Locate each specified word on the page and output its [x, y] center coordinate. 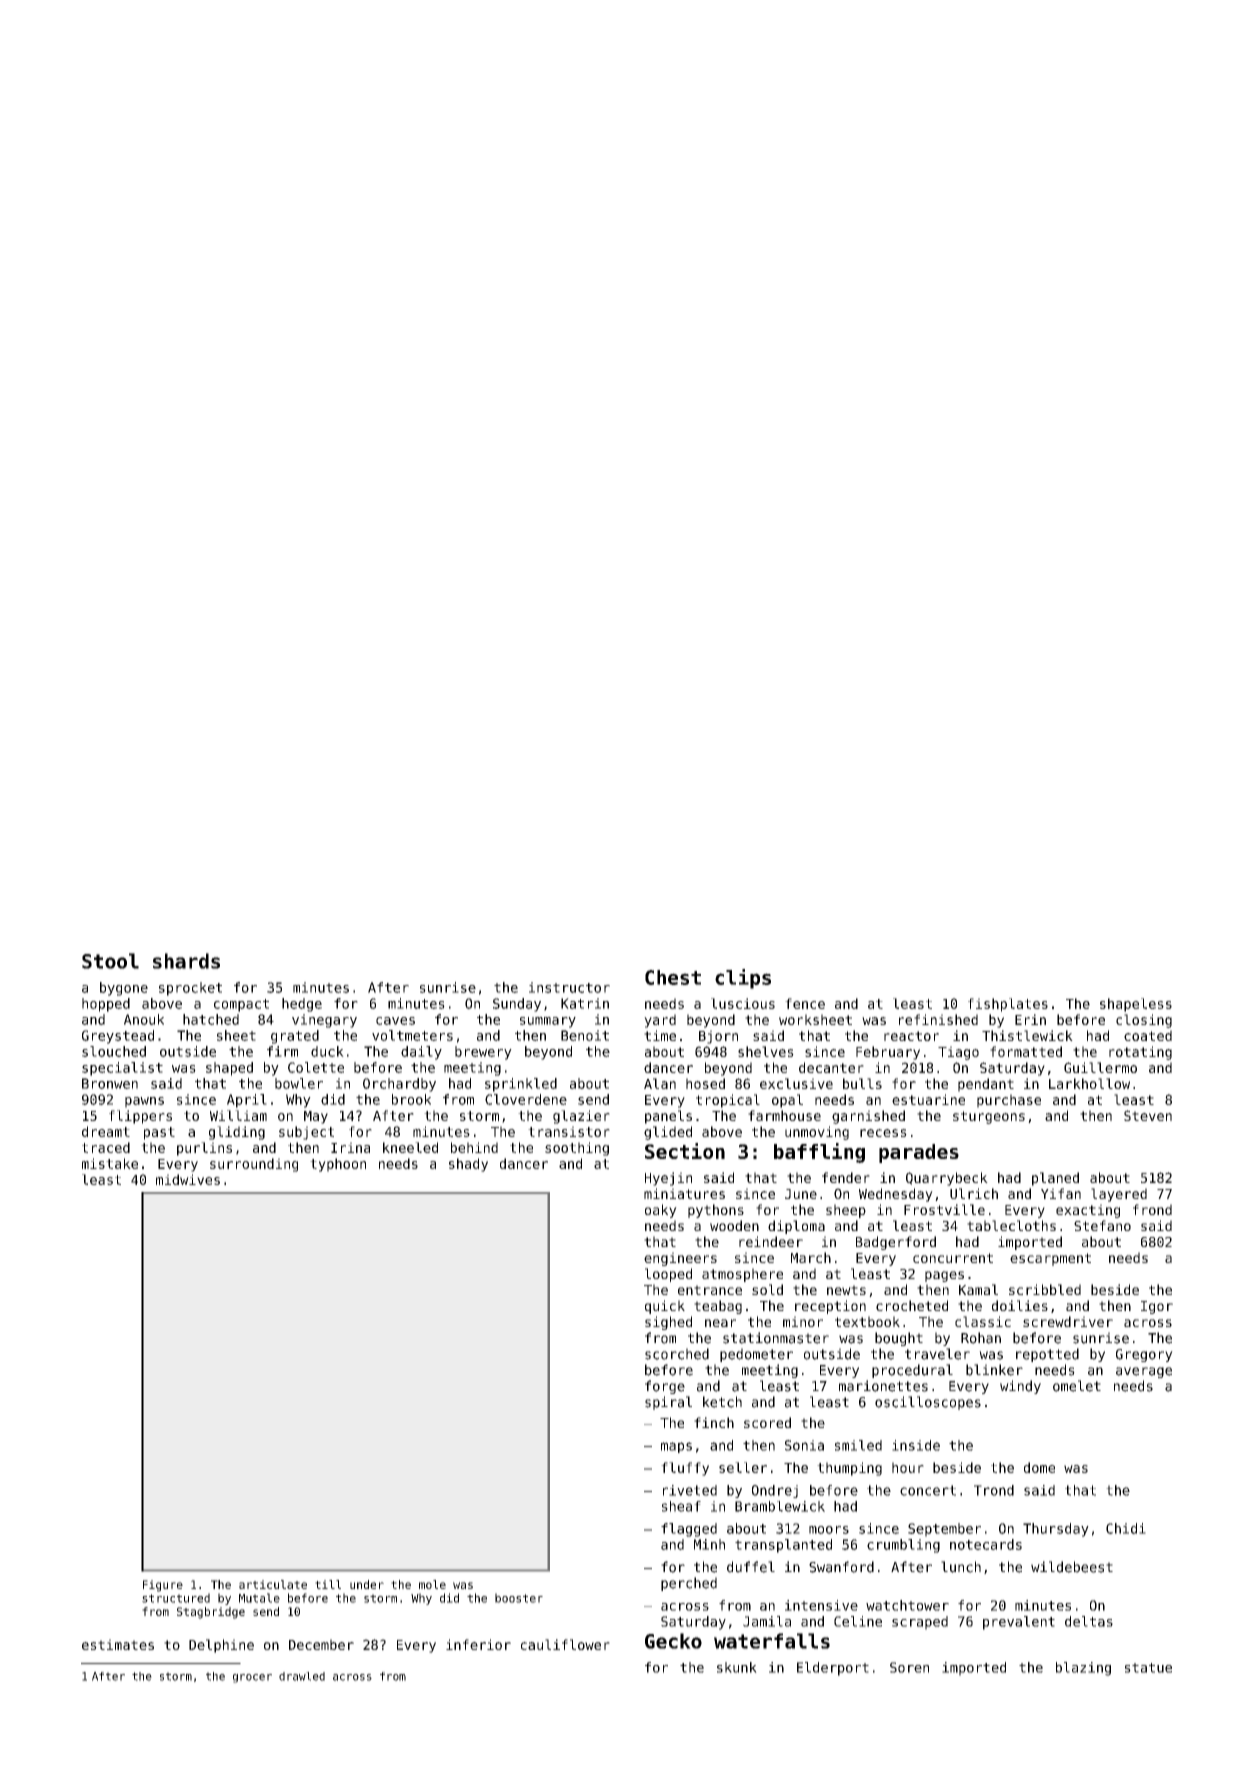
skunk [737, 1667]
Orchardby [399, 1085]
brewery [483, 1053]
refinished [938, 1019]
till [328, 1584]
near [720, 1323]
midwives [188, 1179]
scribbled [1045, 1289]
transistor [569, 1131]
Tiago [958, 1053]
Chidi [1126, 1528]
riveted [690, 1490]
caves [395, 1021]
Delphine [221, 1646]
